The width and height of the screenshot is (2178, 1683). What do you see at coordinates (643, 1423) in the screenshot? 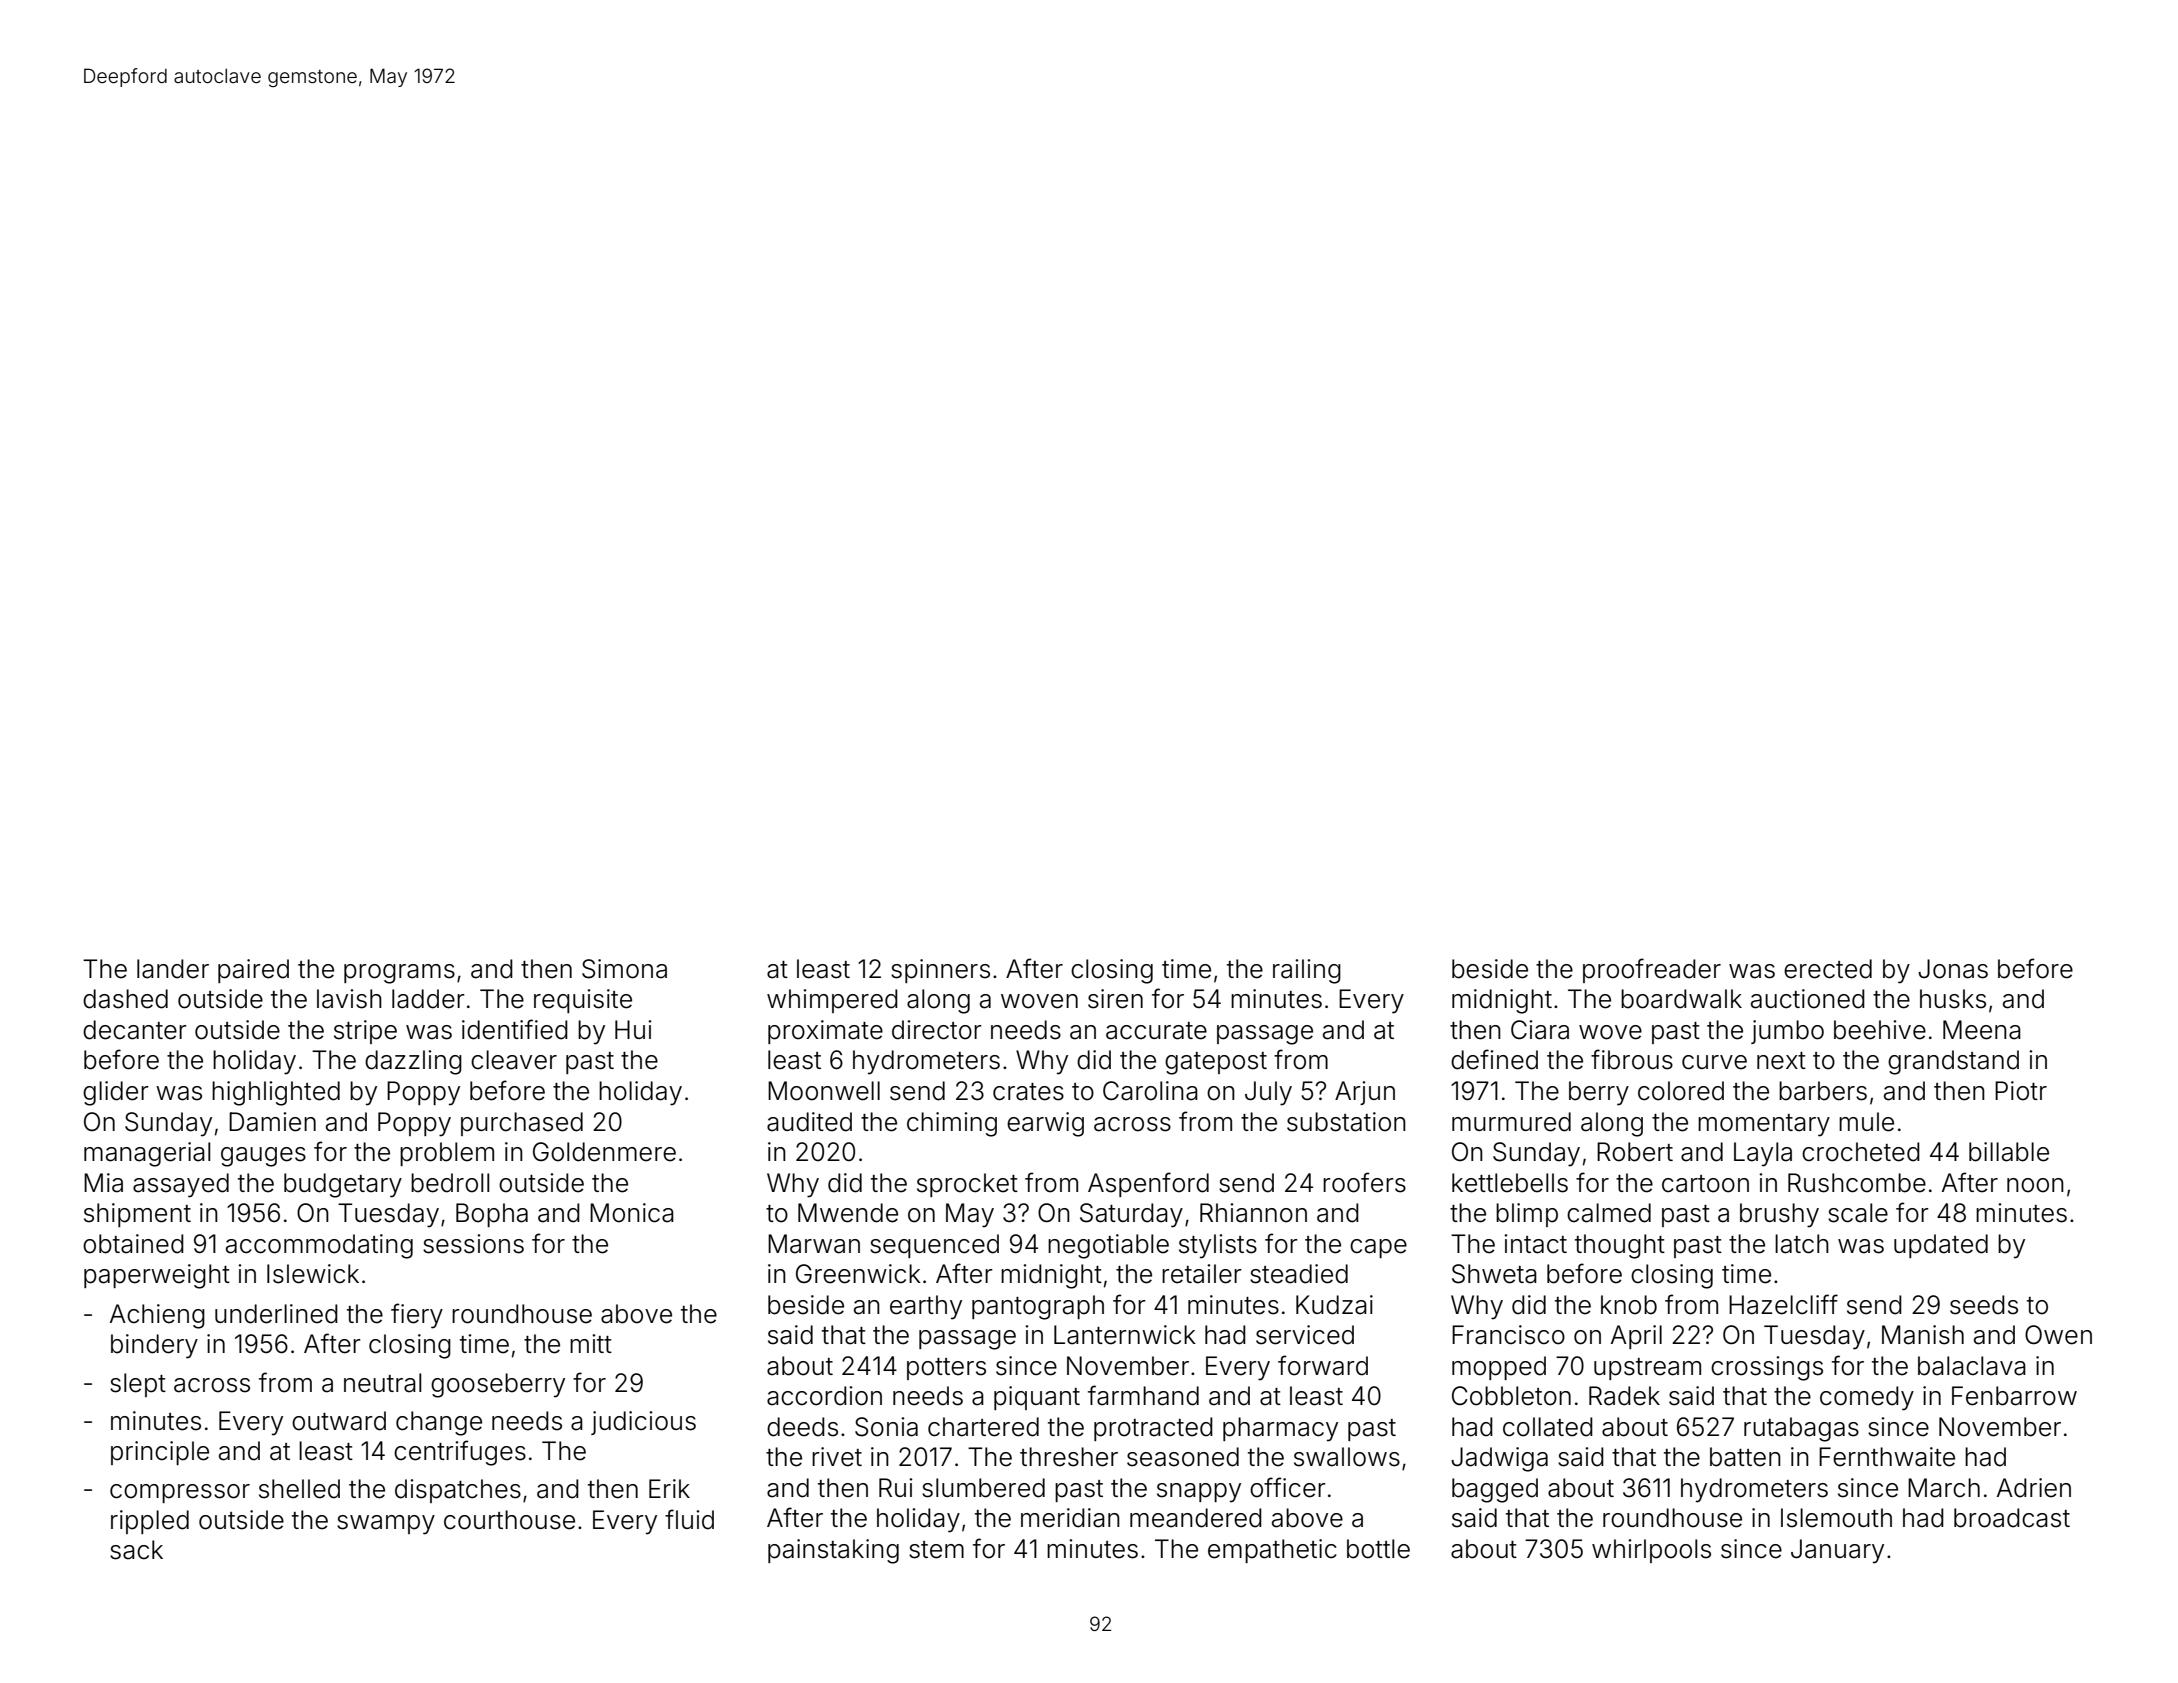
I see `judicious` at bounding box center [643, 1423].
